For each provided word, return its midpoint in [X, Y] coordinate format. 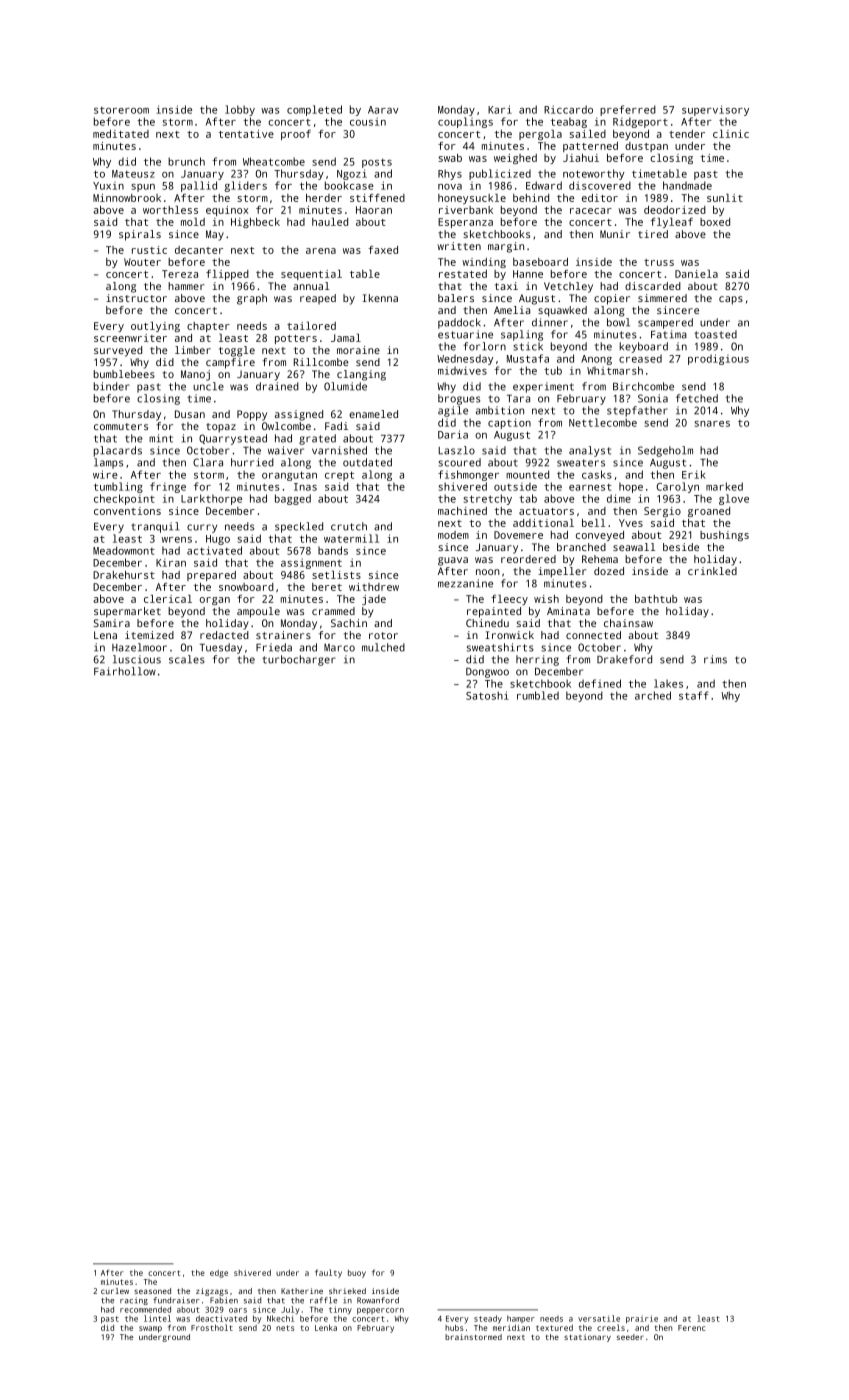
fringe [168, 487]
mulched [383, 647]
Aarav [383, 110]
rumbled [538, 695]
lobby [240, 110]
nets [285, 1328]
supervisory [715, 110]
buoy [357, 1274]
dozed [609, 571]
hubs [454, 1328]
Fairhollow [125, 671]
